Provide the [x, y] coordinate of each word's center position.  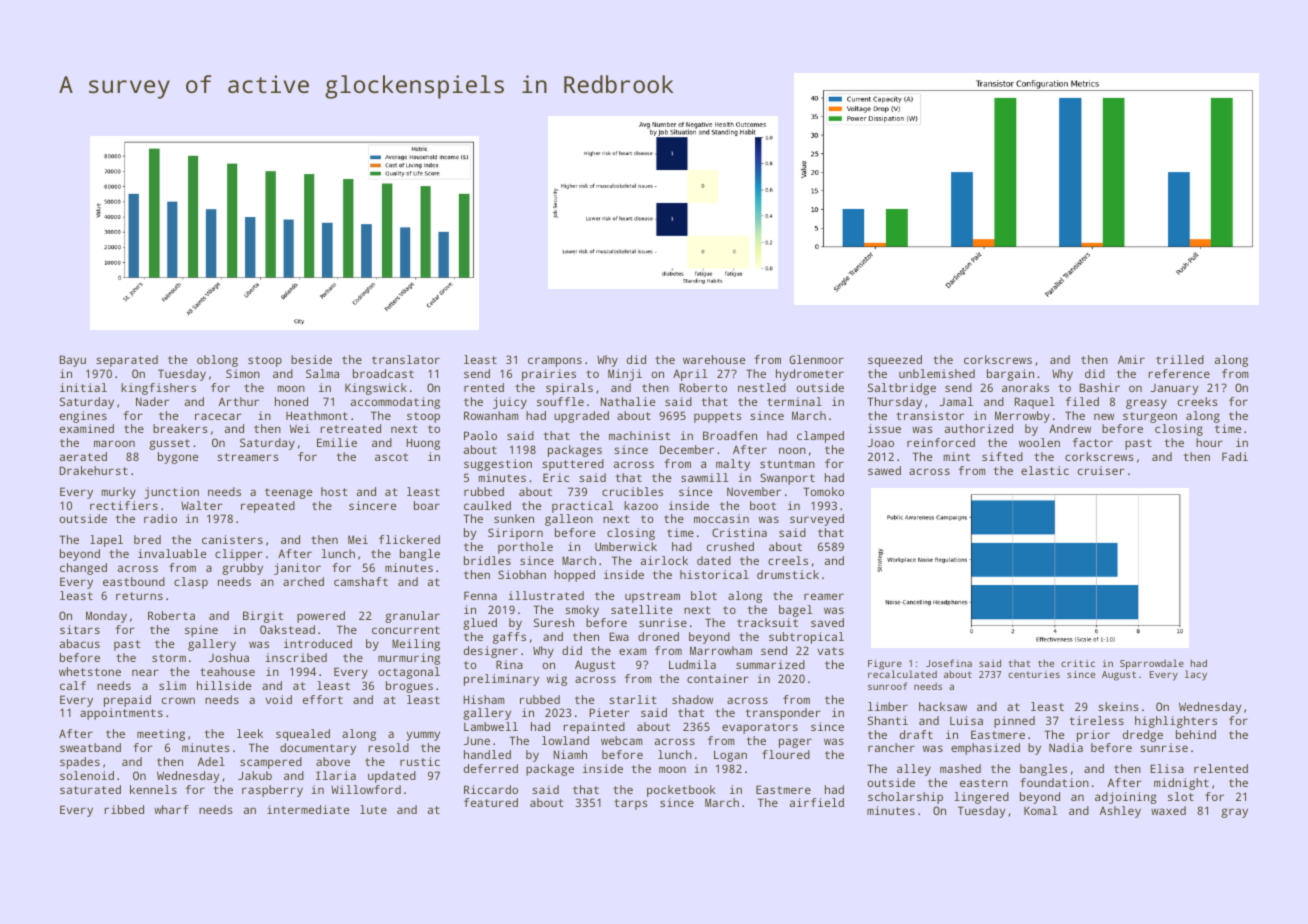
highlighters [1176, 722]
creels [788, 560]
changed [83, 569]
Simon [243, 373]
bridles [487, 560]
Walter [202, 505]
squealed [303, 735]
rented [484, 387]
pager [795, 743]
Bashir [1100, 387]
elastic [1045, 470]
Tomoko [823, 491]
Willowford [366, 789]
